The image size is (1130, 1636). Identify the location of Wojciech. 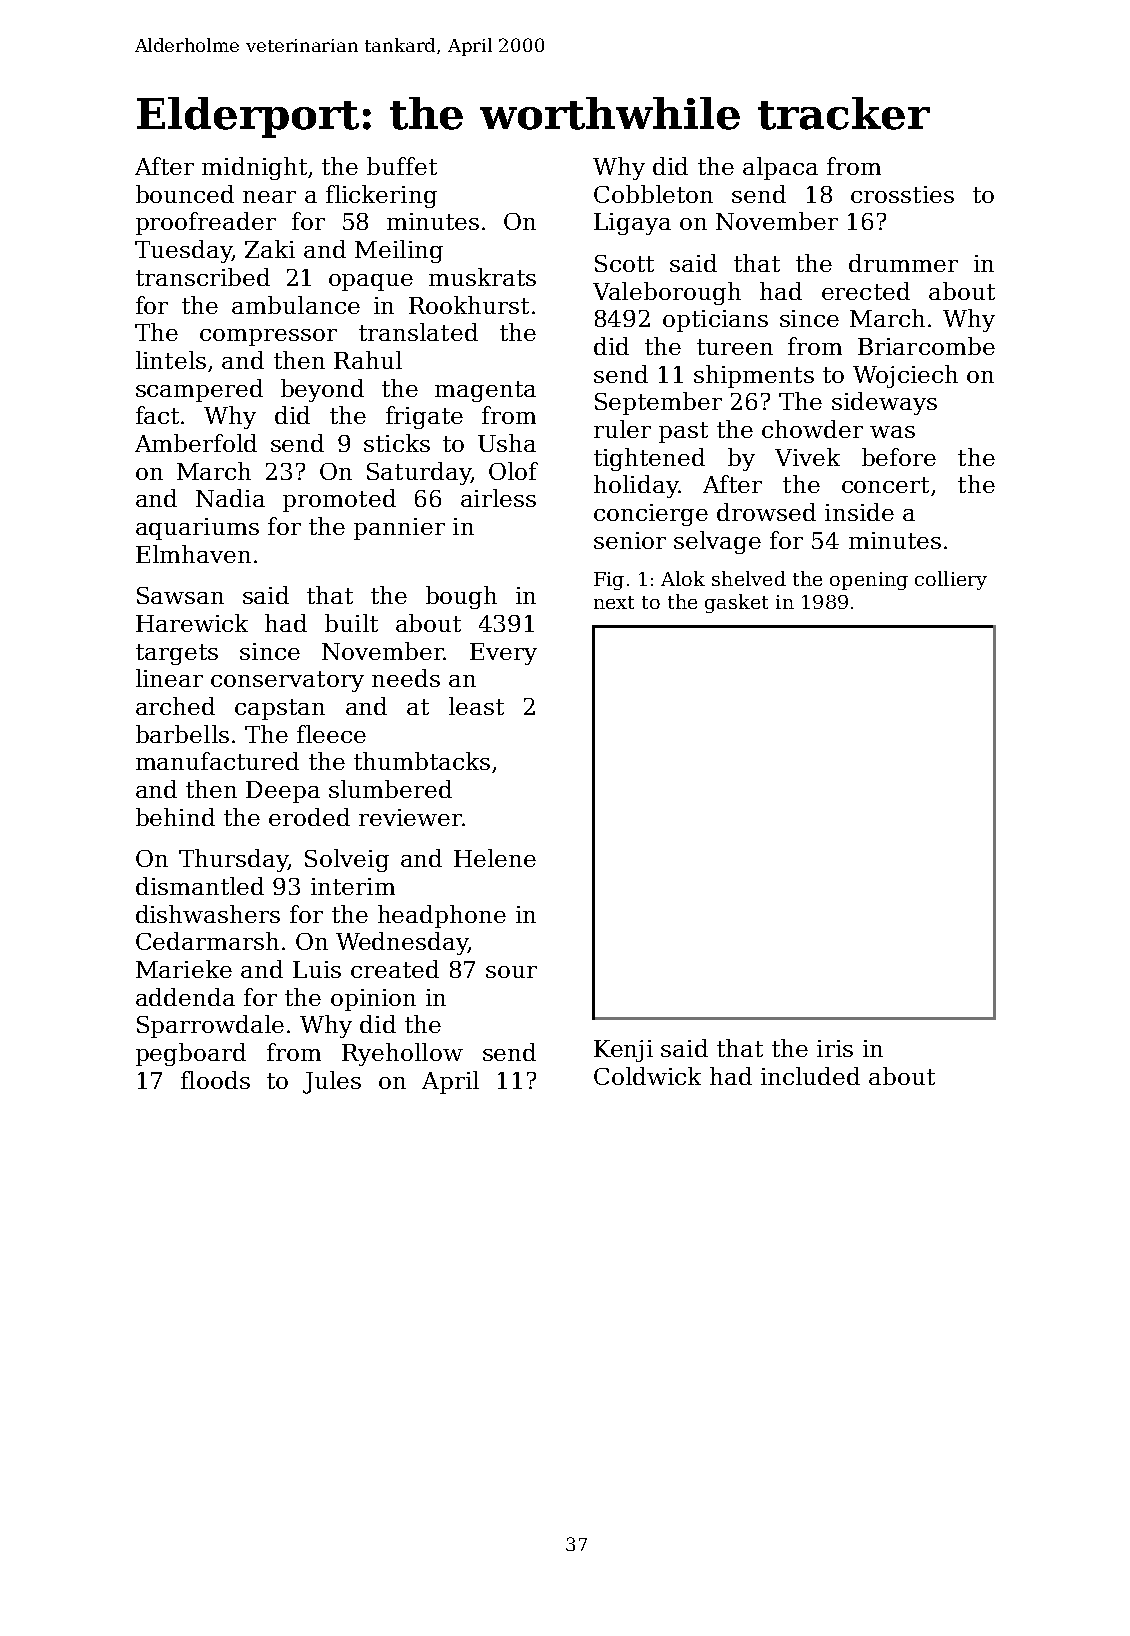
(905, 376).
